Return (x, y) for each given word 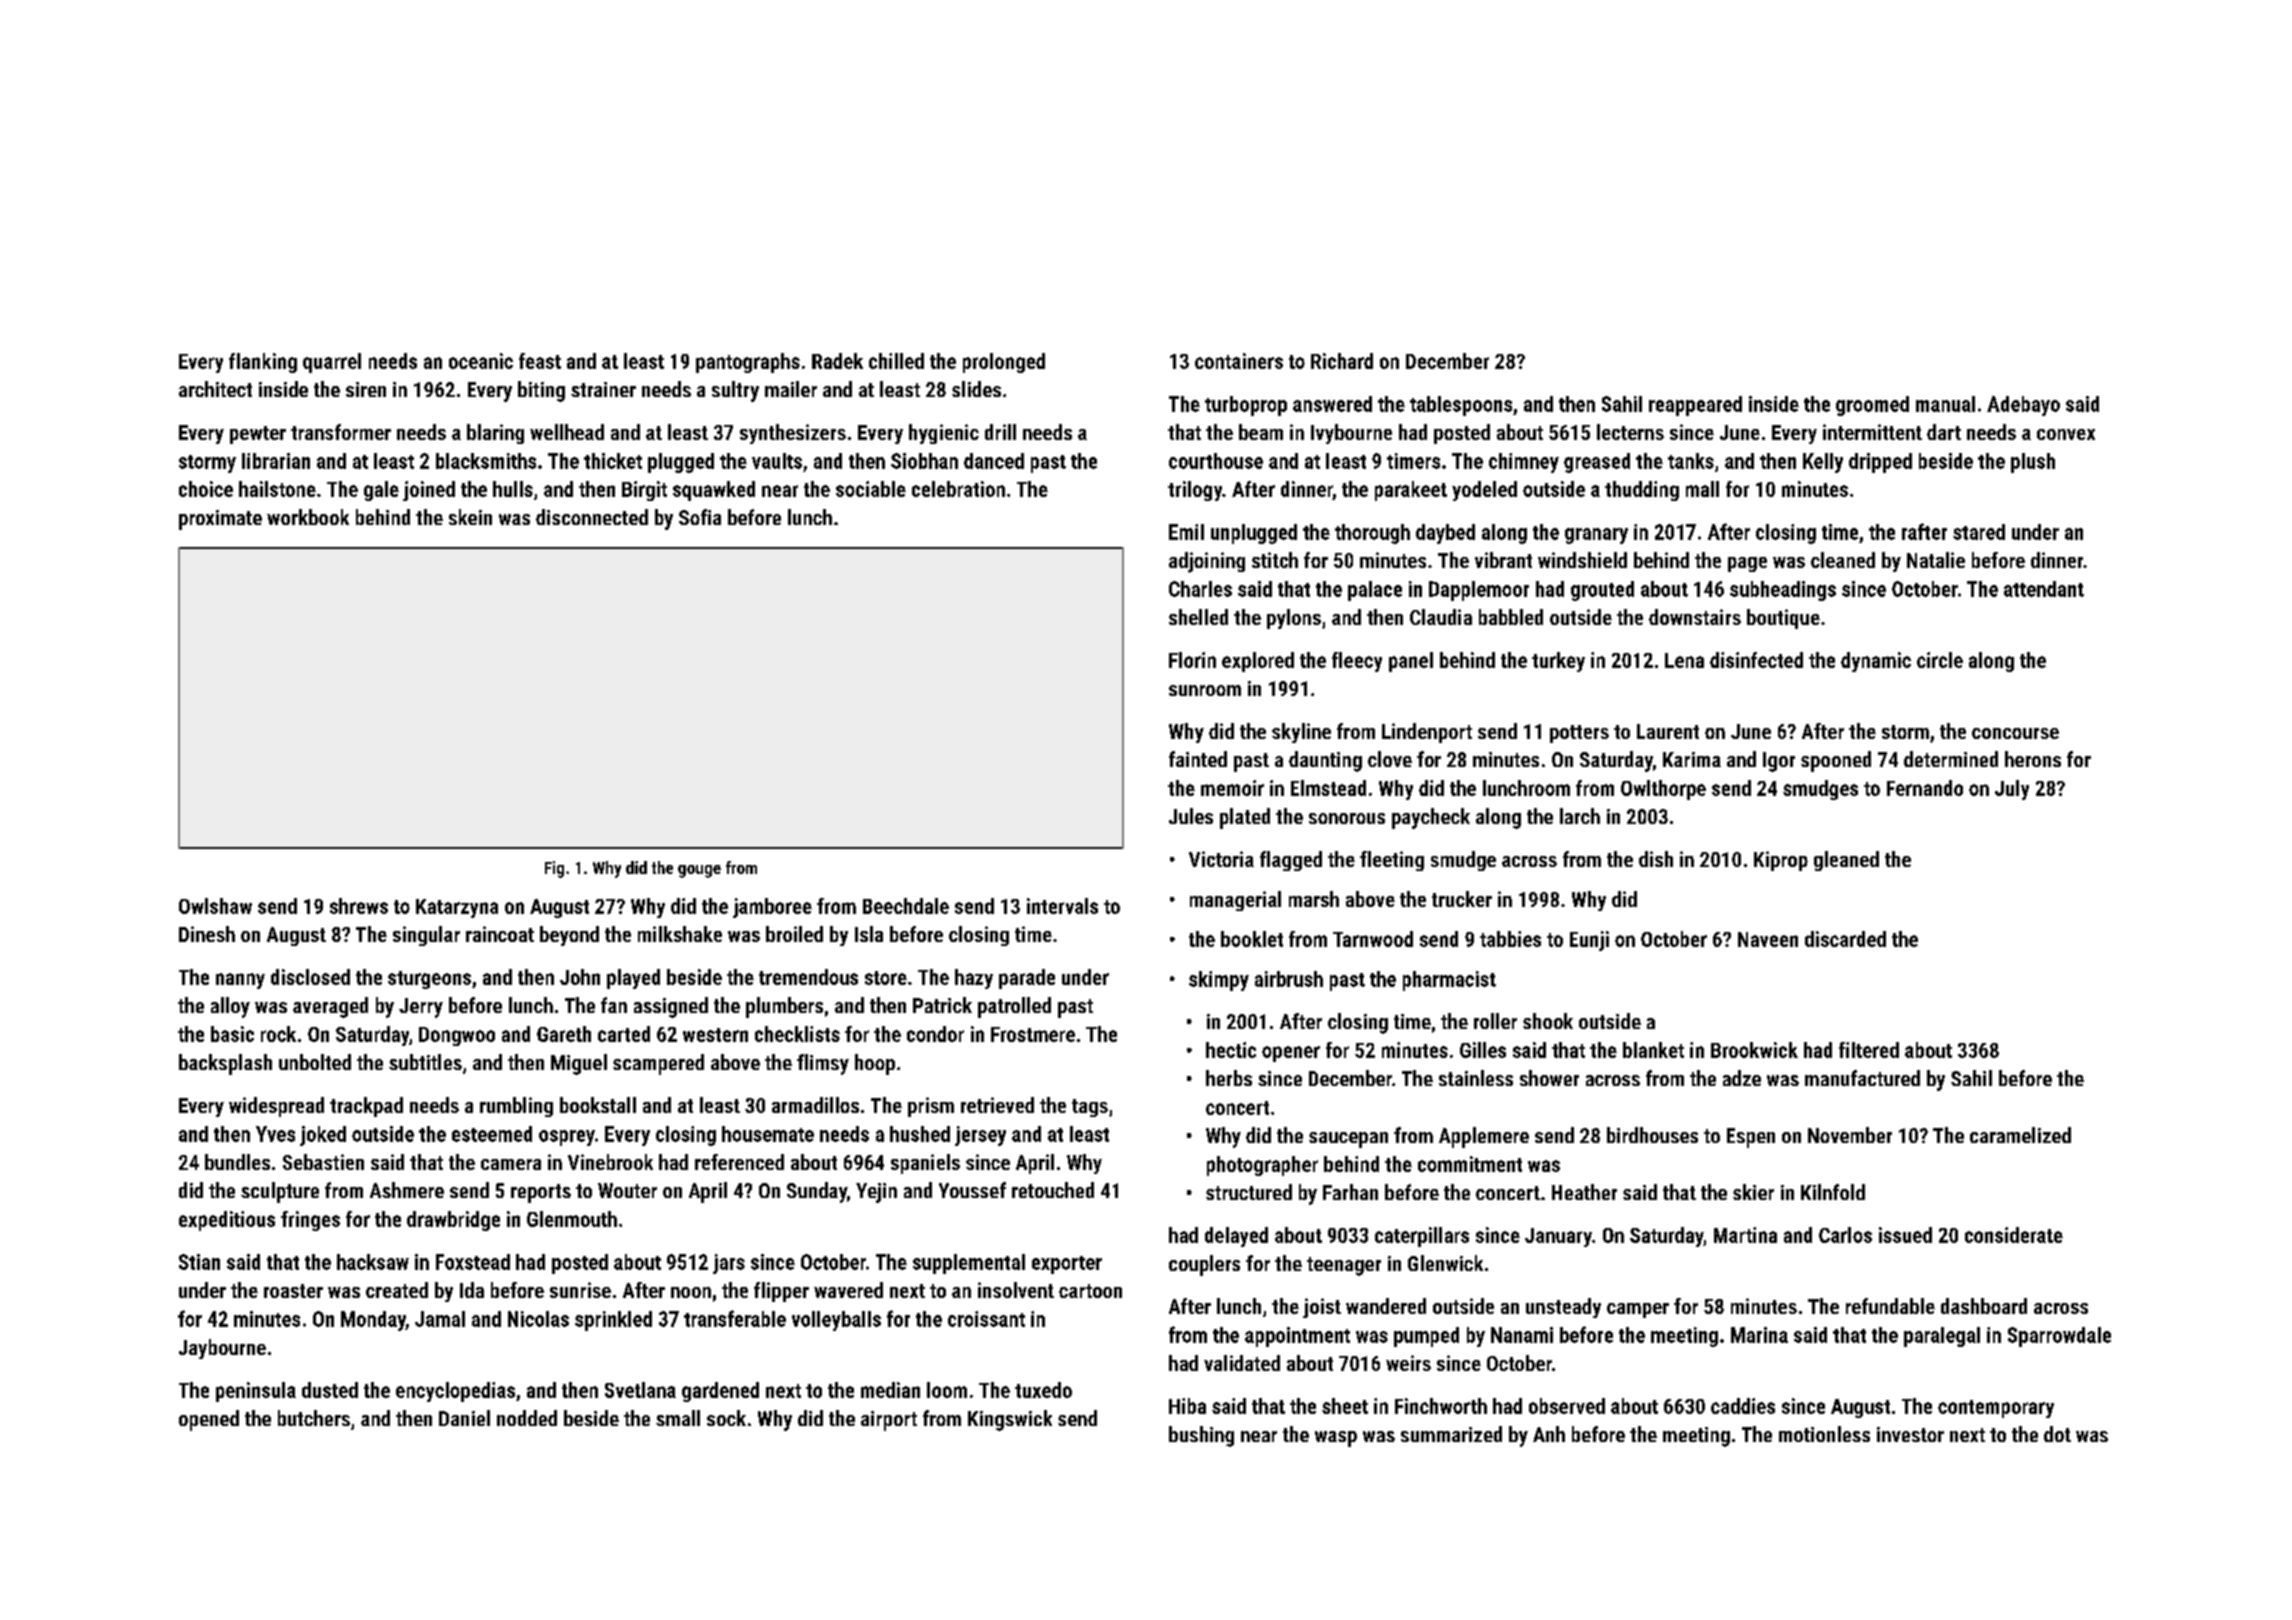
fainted (1198, 759)
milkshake (680, 934)
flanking (263, 363)
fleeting (1392, 861)
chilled (896, 361)
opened (209, 1420)
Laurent (1668, 731)
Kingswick (1010, 1420)
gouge (699, 871)
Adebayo (2023, 406)
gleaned (1846, 861)
